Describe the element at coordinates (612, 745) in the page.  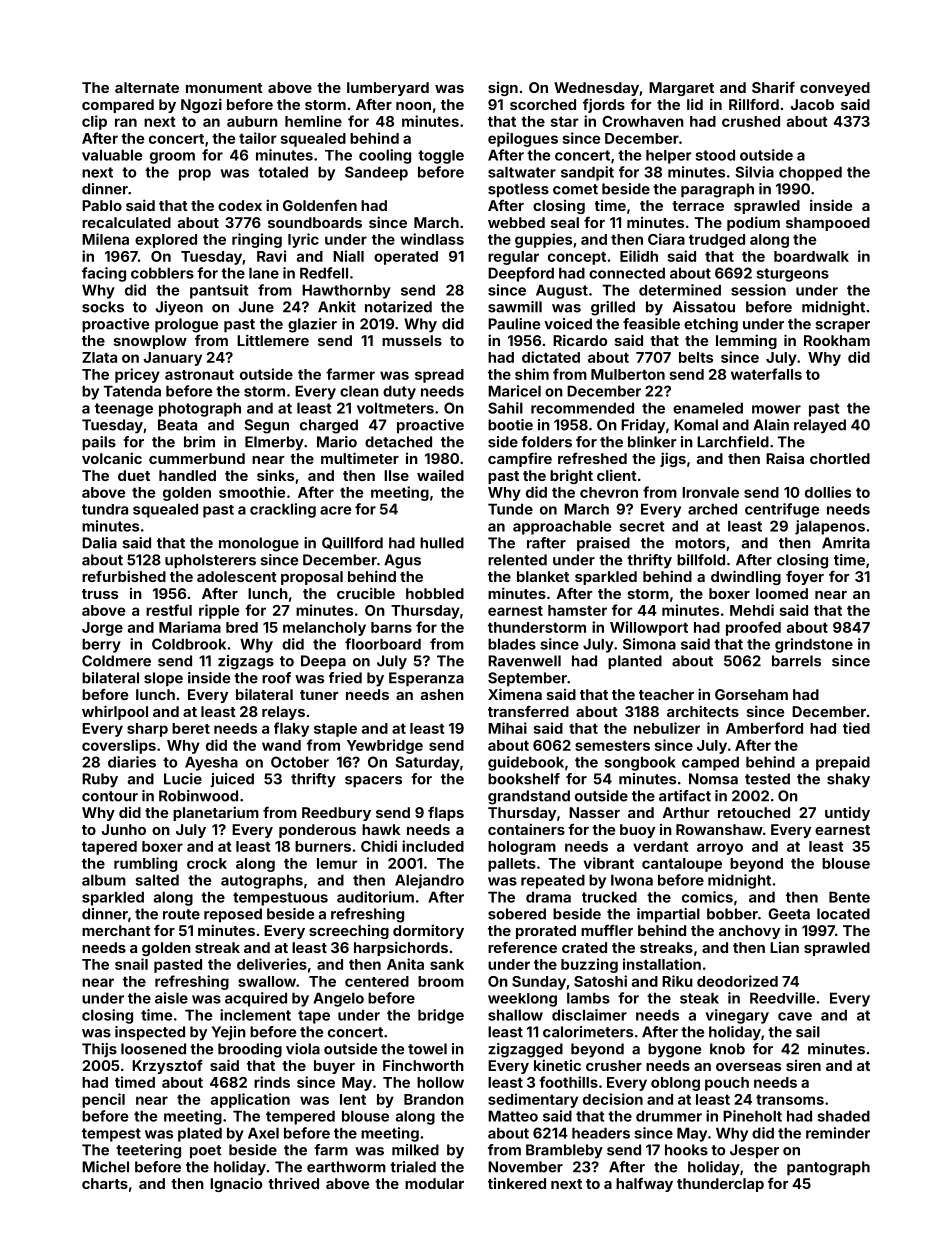
I see `semesters` at that location.
